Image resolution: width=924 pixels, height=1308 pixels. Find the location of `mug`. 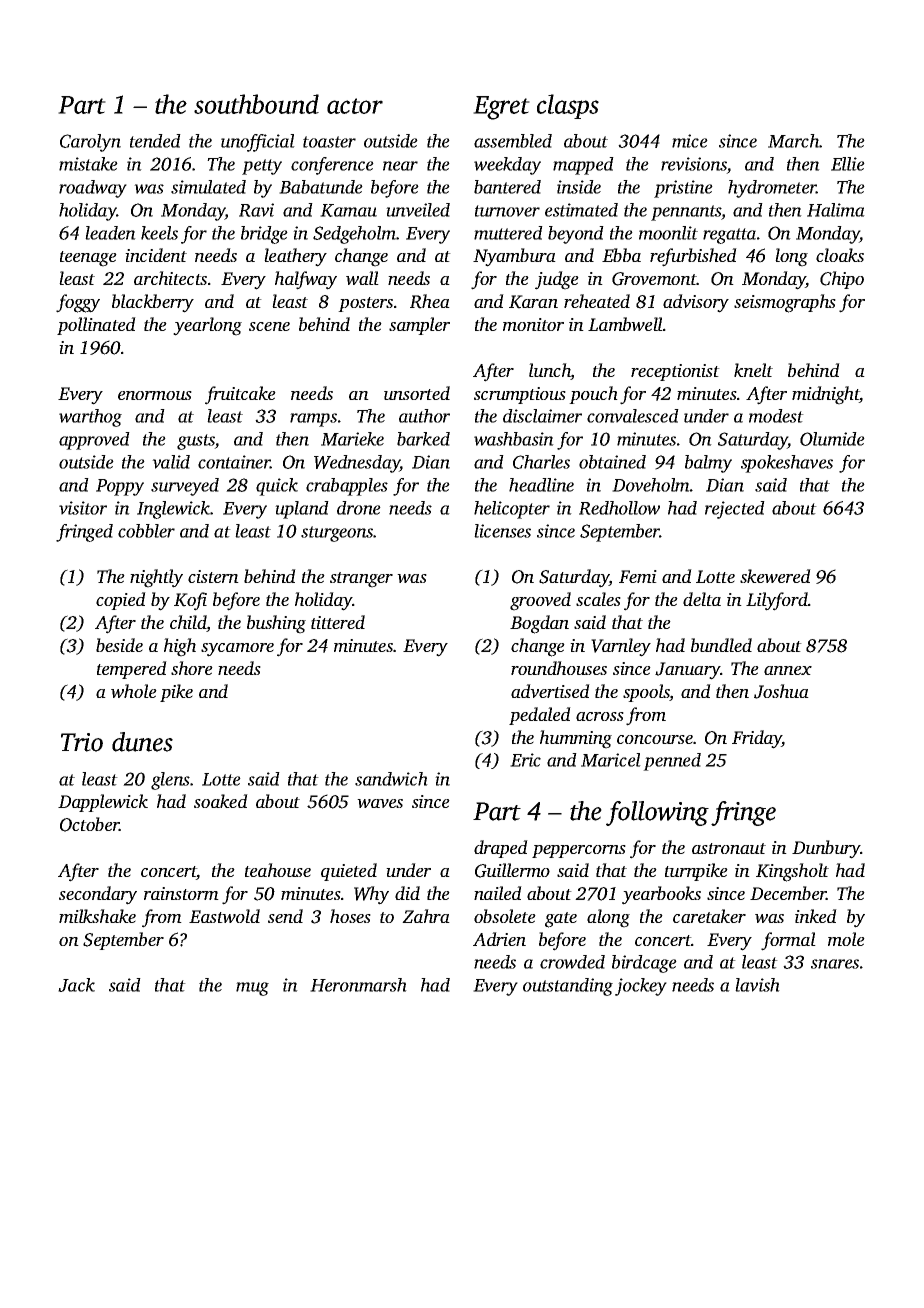

mug is located at coordinates (252, 989).
